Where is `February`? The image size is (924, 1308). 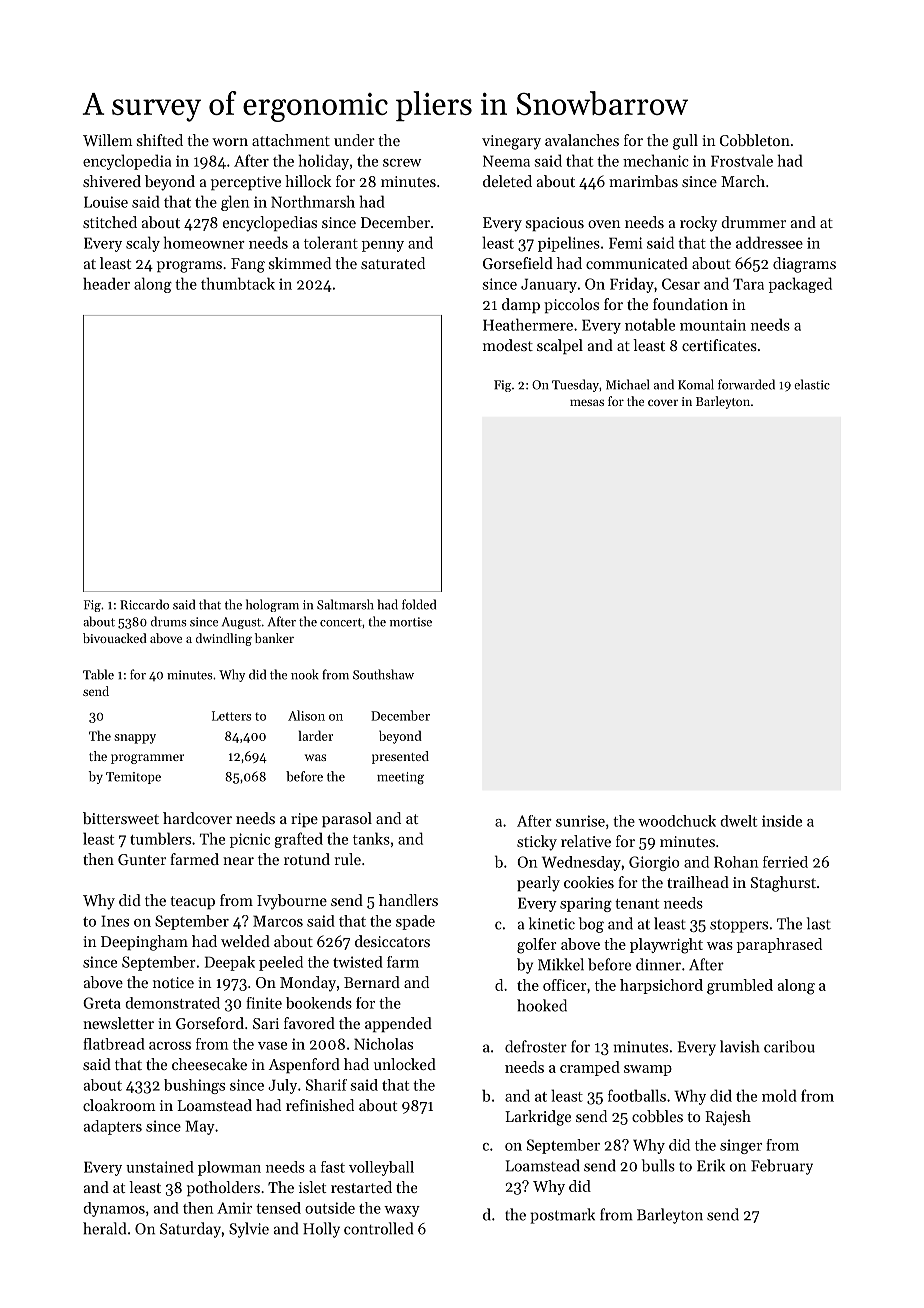
February is located at coordinates (782, 1167).
